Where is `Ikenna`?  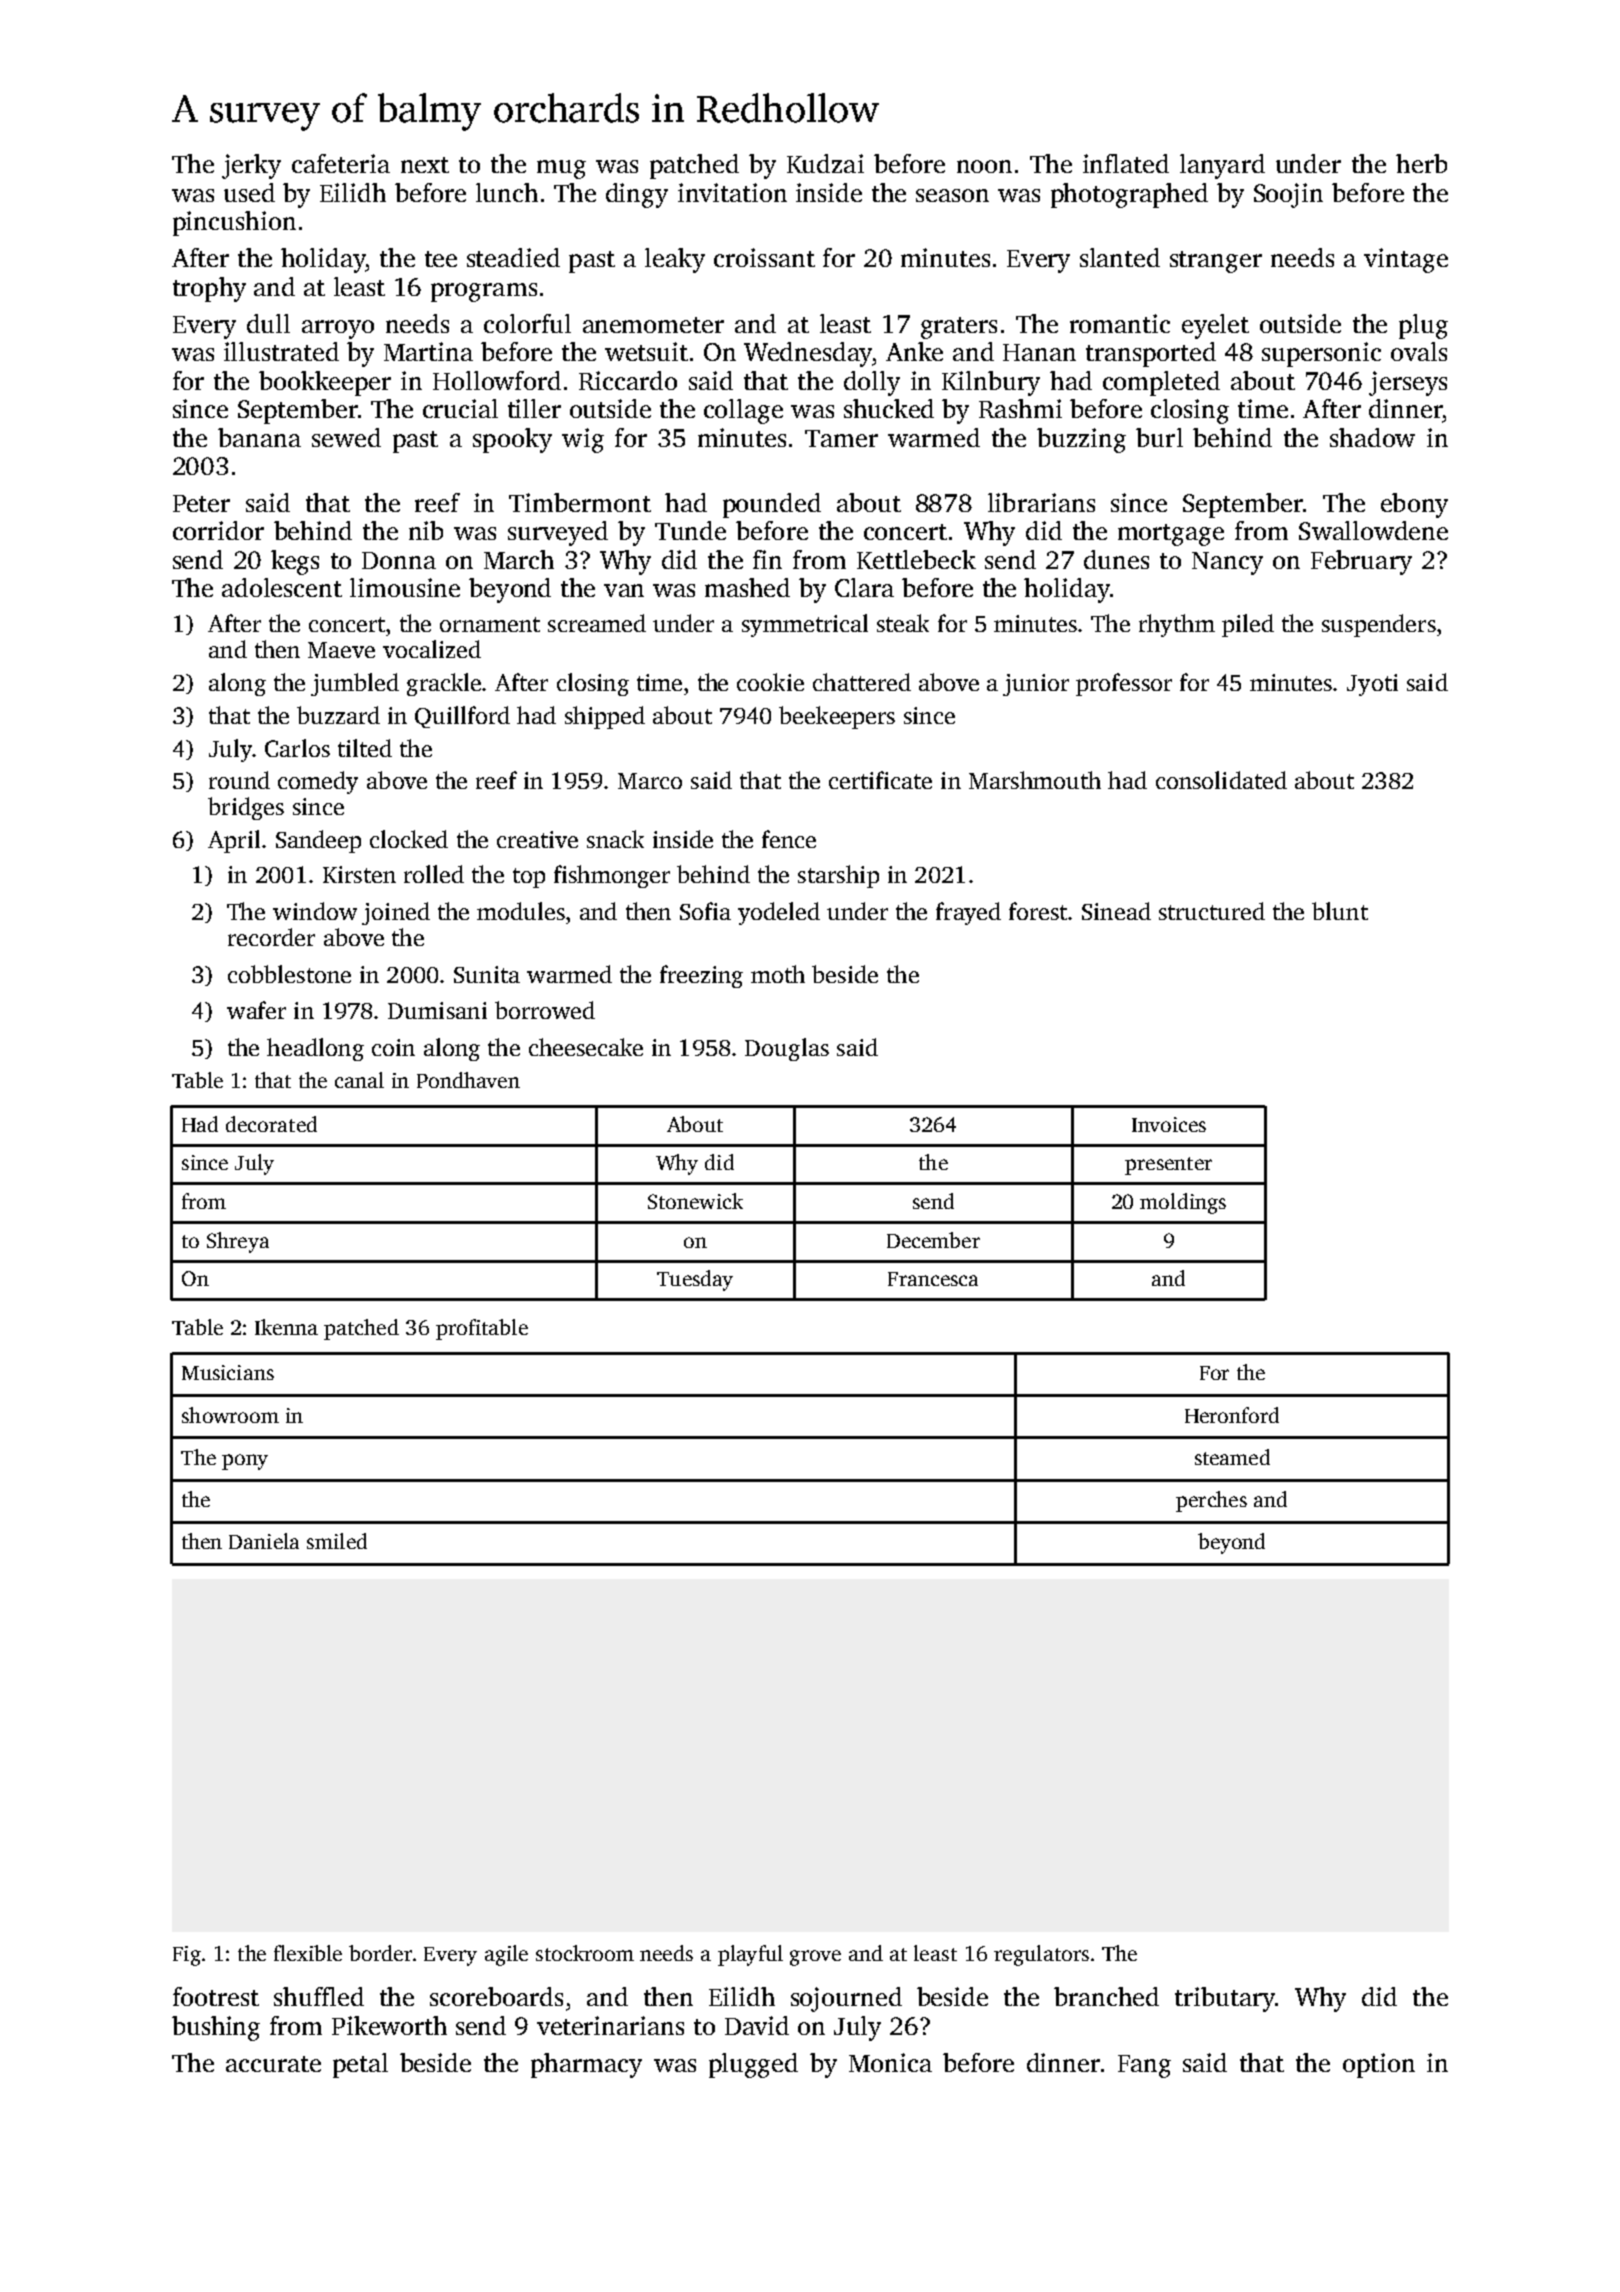 Ikenna is located at coordinates (286, 1327).
